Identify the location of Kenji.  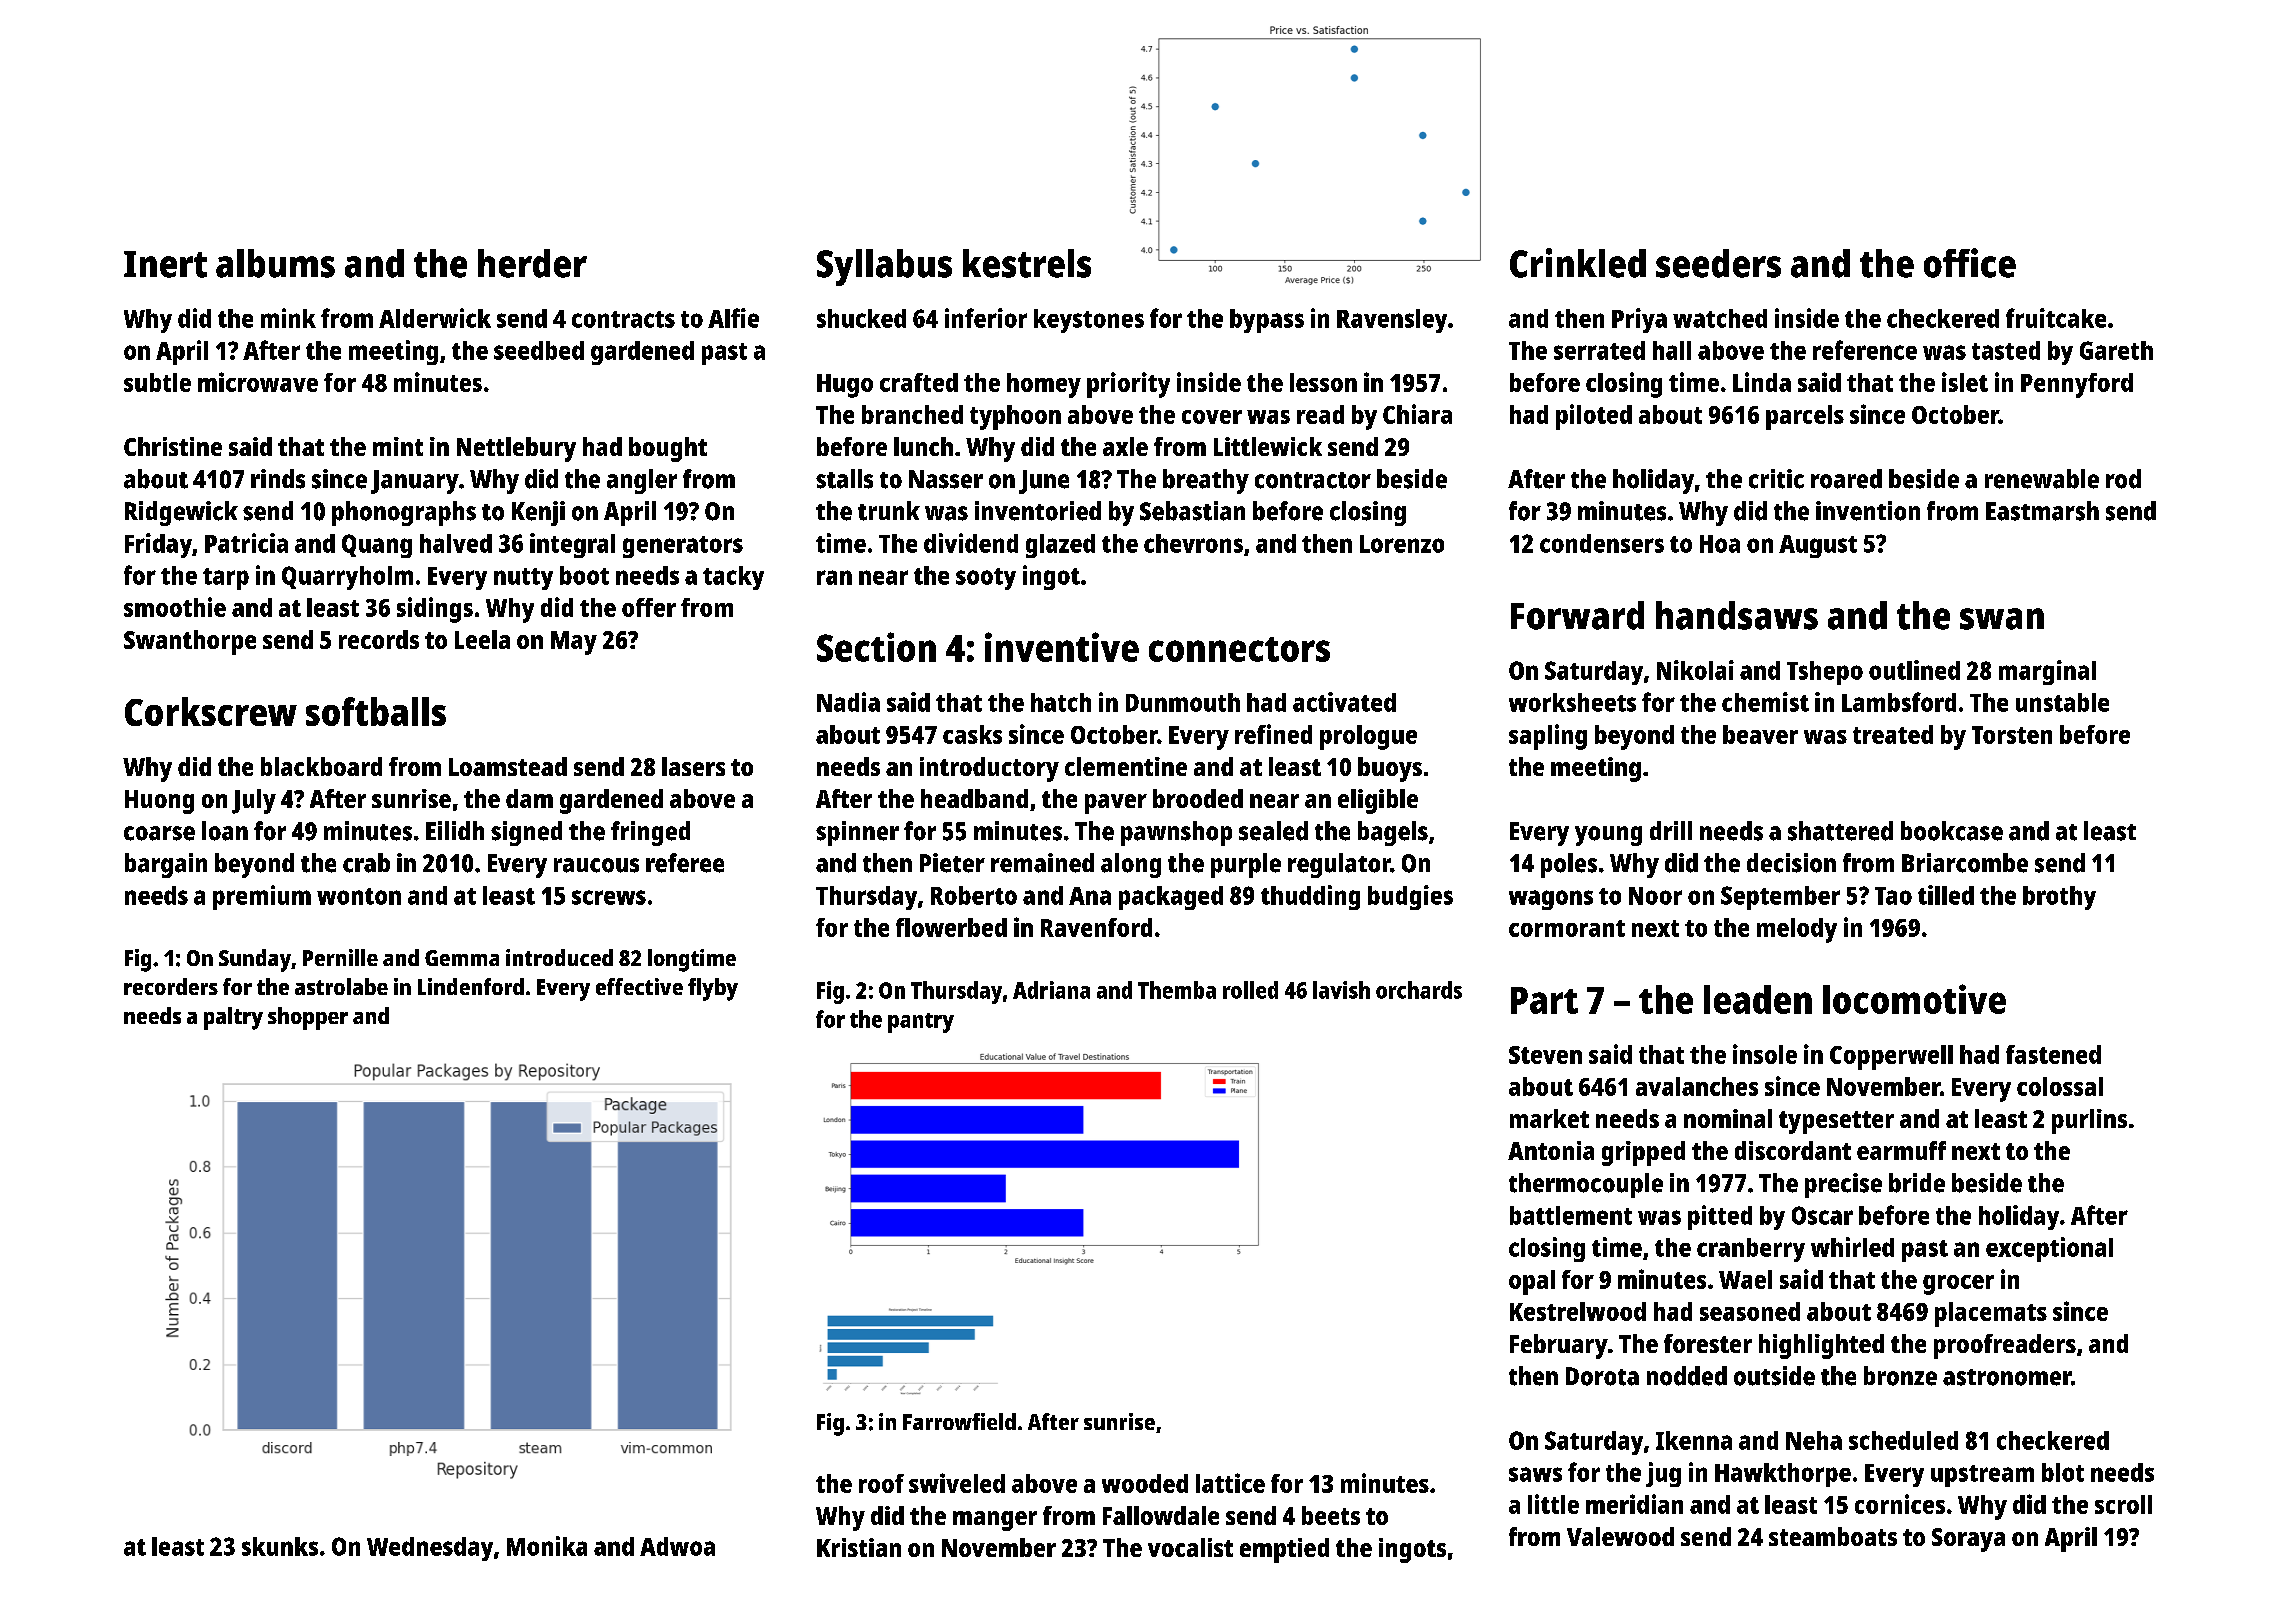
(538, 513).
